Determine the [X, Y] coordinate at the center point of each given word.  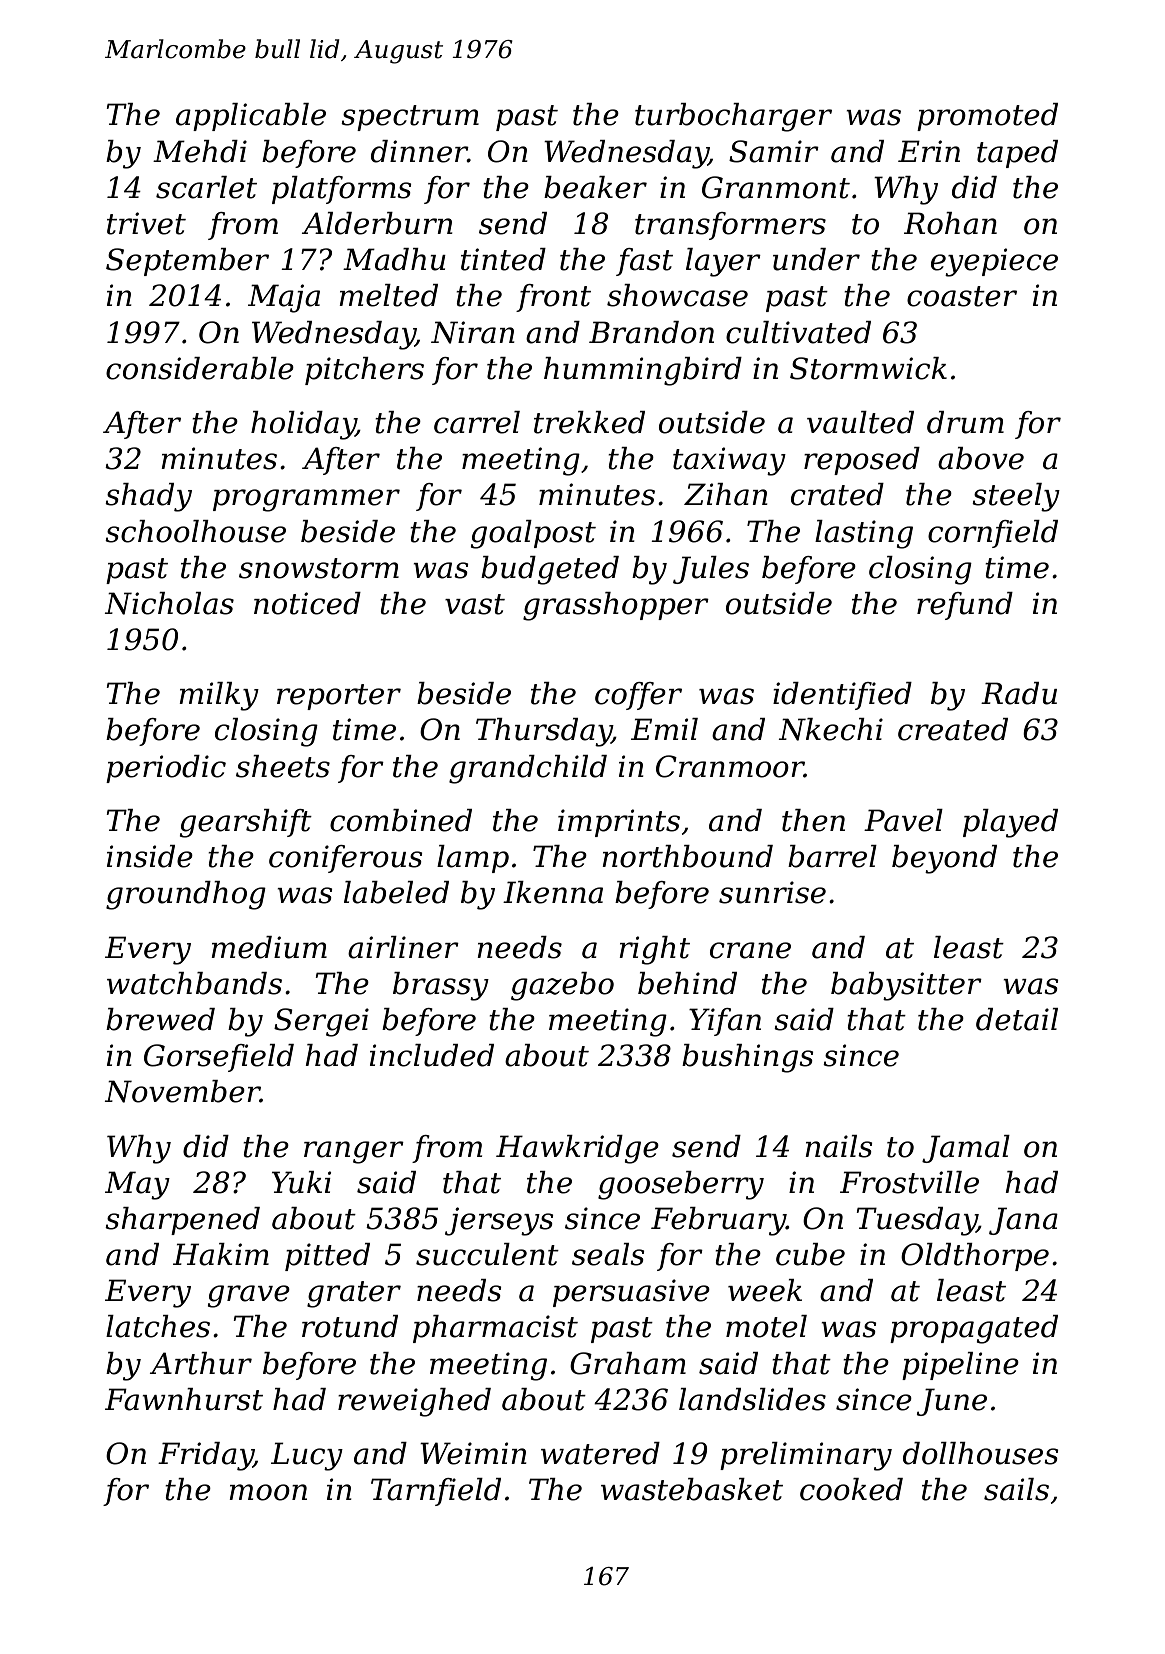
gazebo [562, 986]
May [137, 1185]
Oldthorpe [975, 1257]
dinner [419, 151]
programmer [306, 500]
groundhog [186, 895]
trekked [589, 422]
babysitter [906, 986]
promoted [987, 117]
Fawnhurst [184, 1399]
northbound [687, 856]
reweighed [414, 1402]
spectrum [410, 118]
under [816, 259]
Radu [1019, 693]
